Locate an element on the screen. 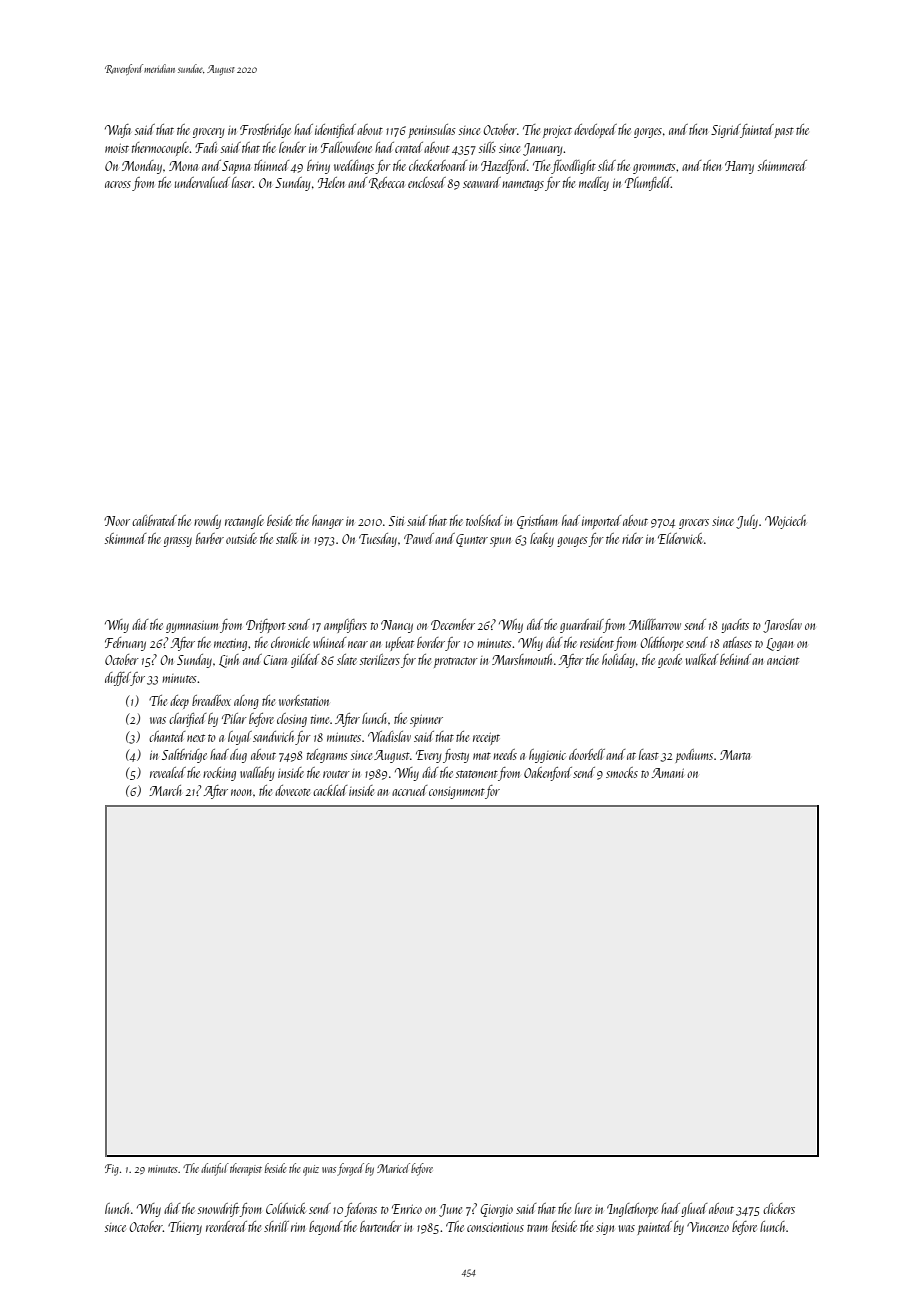 This screenshot has height=1308, width=924. sills is located at coordinates (487, 147).
